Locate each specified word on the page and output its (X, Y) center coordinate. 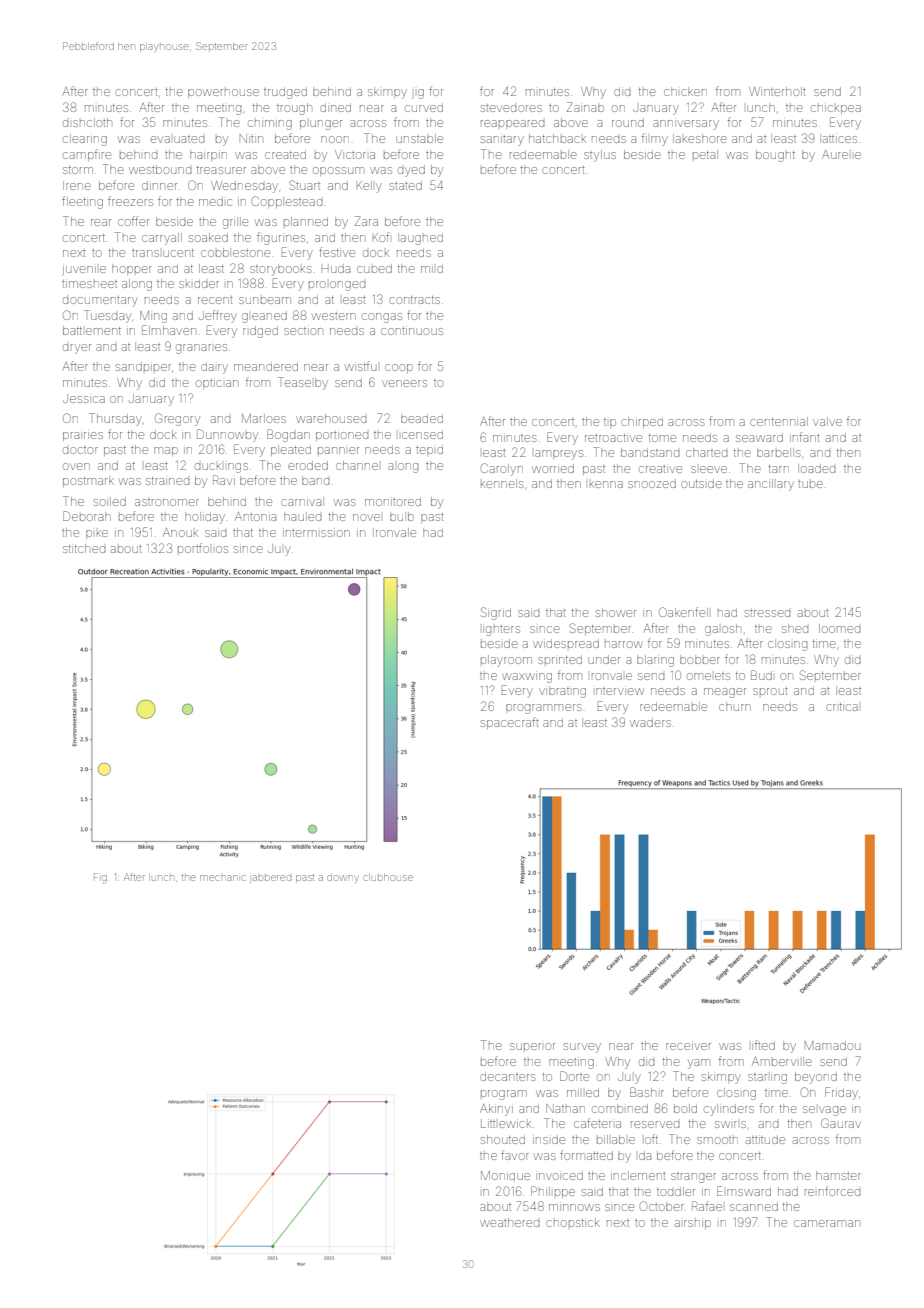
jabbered (270, 879)
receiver (688, 1046)
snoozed (652, 483)
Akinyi (496, 1110)
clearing (85, 140)
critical (842, 707)
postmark (88, 481)
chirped (642, 422)
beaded (422, 418)
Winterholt (777, 91)
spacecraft (510, 723)
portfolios (203, 548)
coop (399, 368)
